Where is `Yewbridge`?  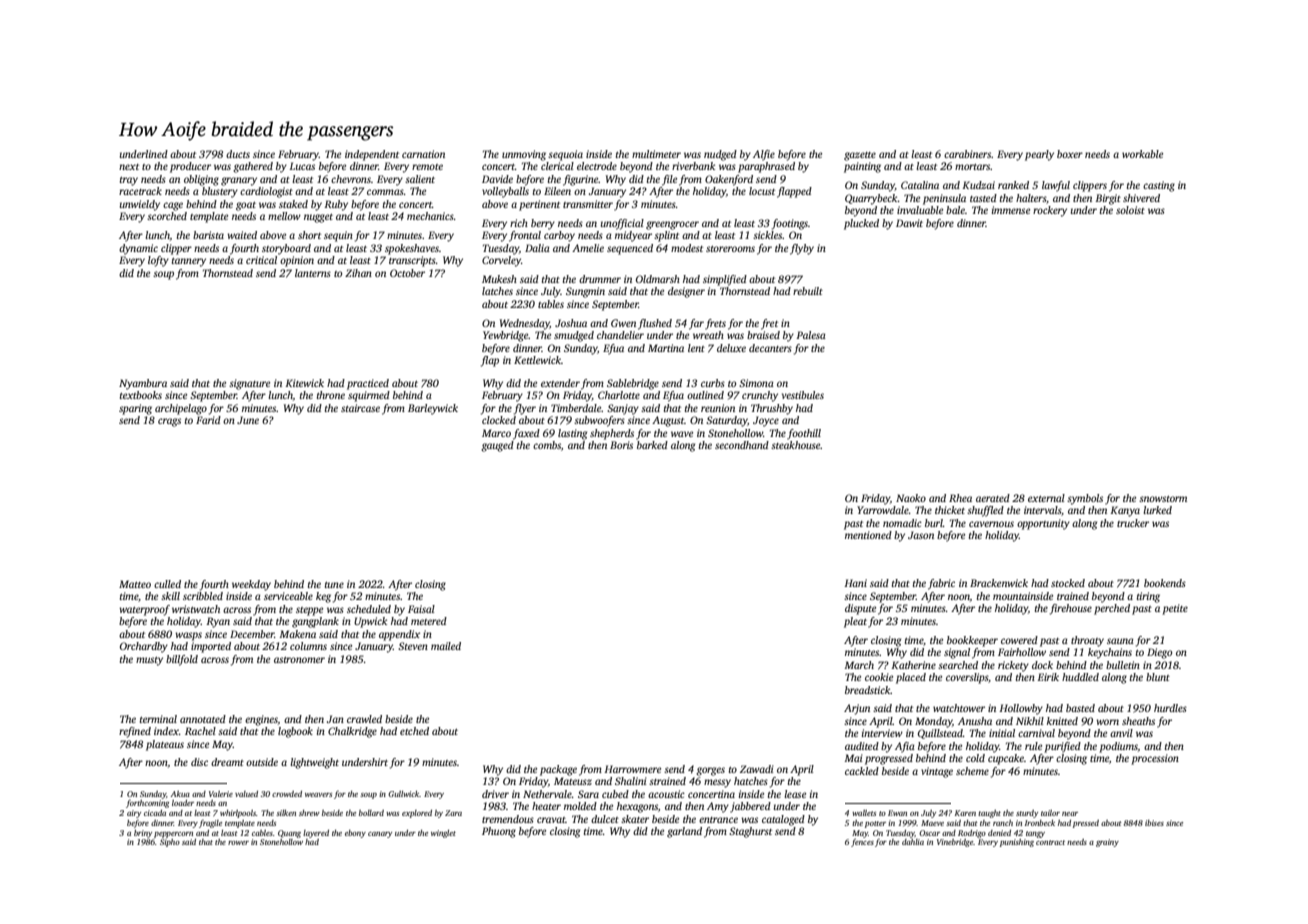
Yewbridge is located at coordinates (505, 336).
